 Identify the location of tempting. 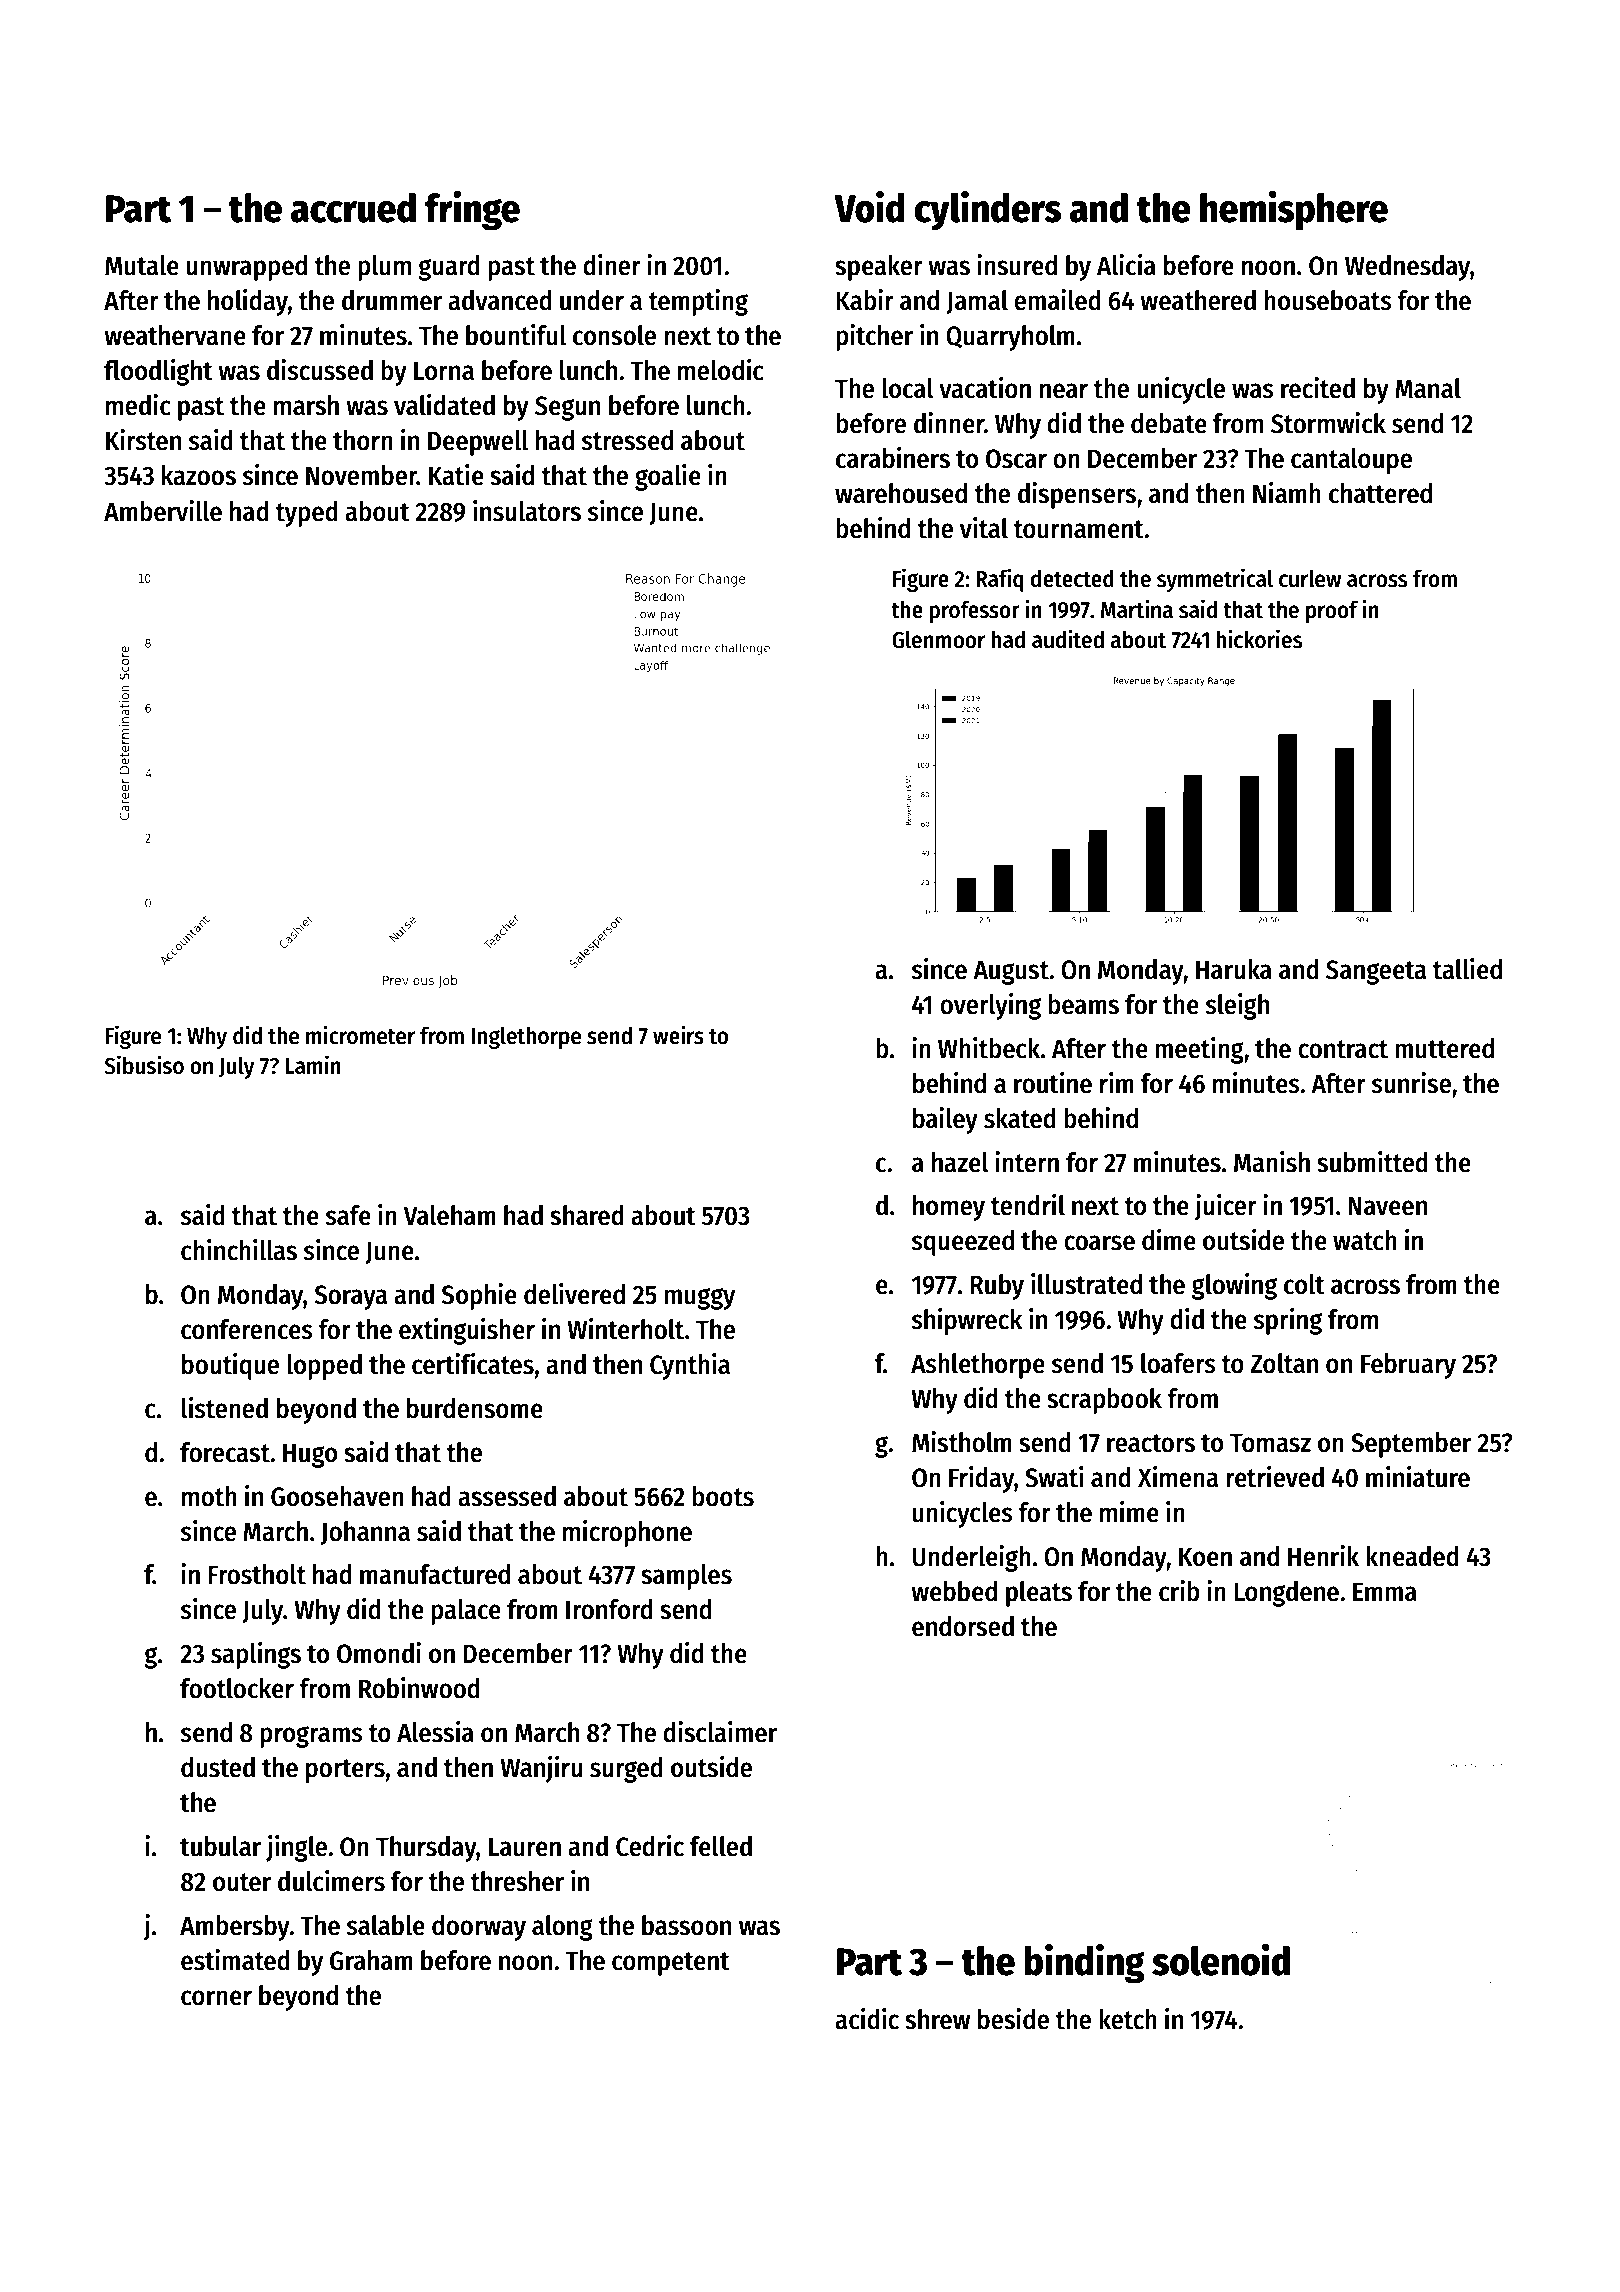
(698, 302).
